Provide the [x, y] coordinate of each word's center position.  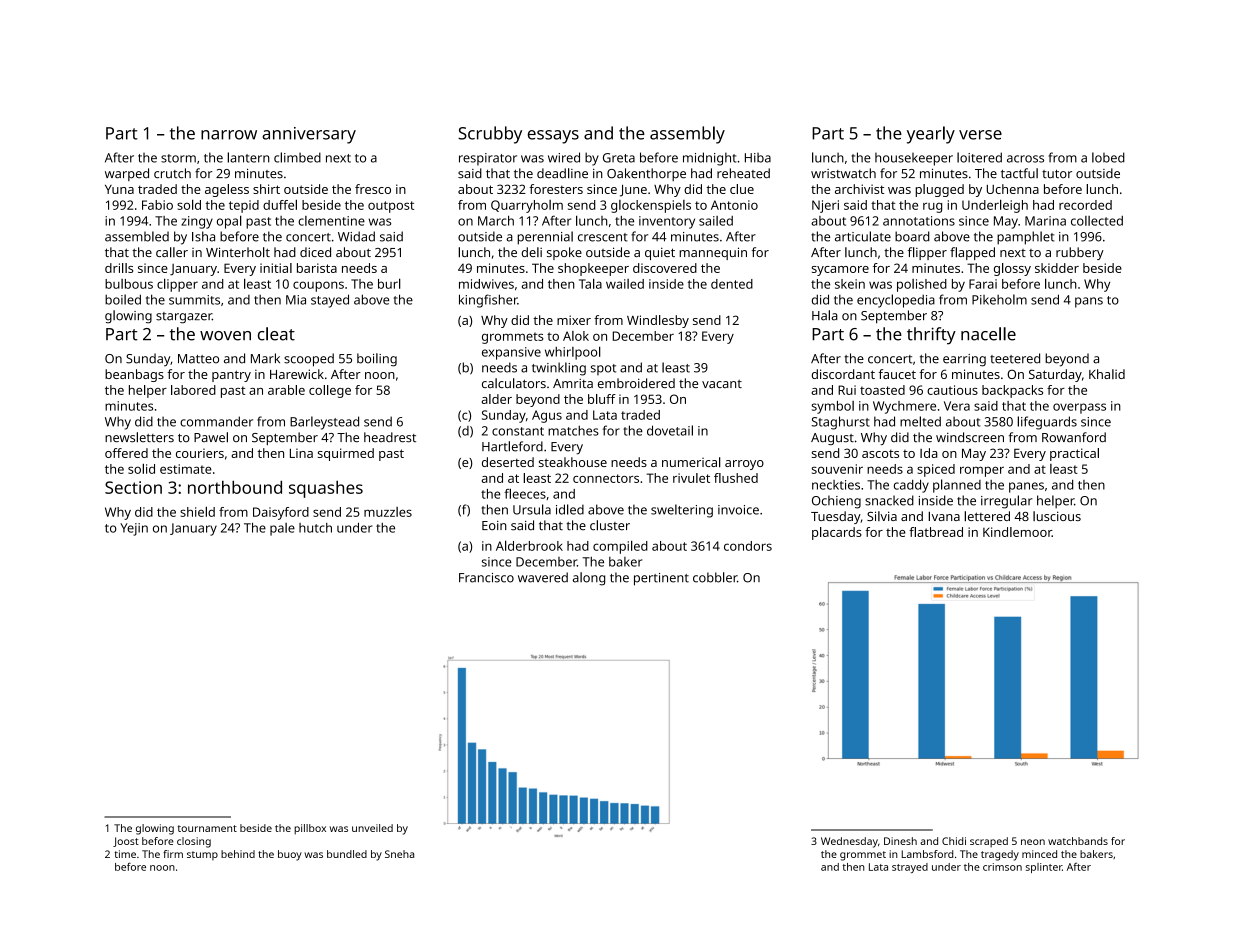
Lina [301, 453]
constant [518, 431]
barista [317, 268]
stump [202, 855]
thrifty [931, 336]
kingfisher [488, 301]
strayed [910, 868]
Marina [1045, 221]
